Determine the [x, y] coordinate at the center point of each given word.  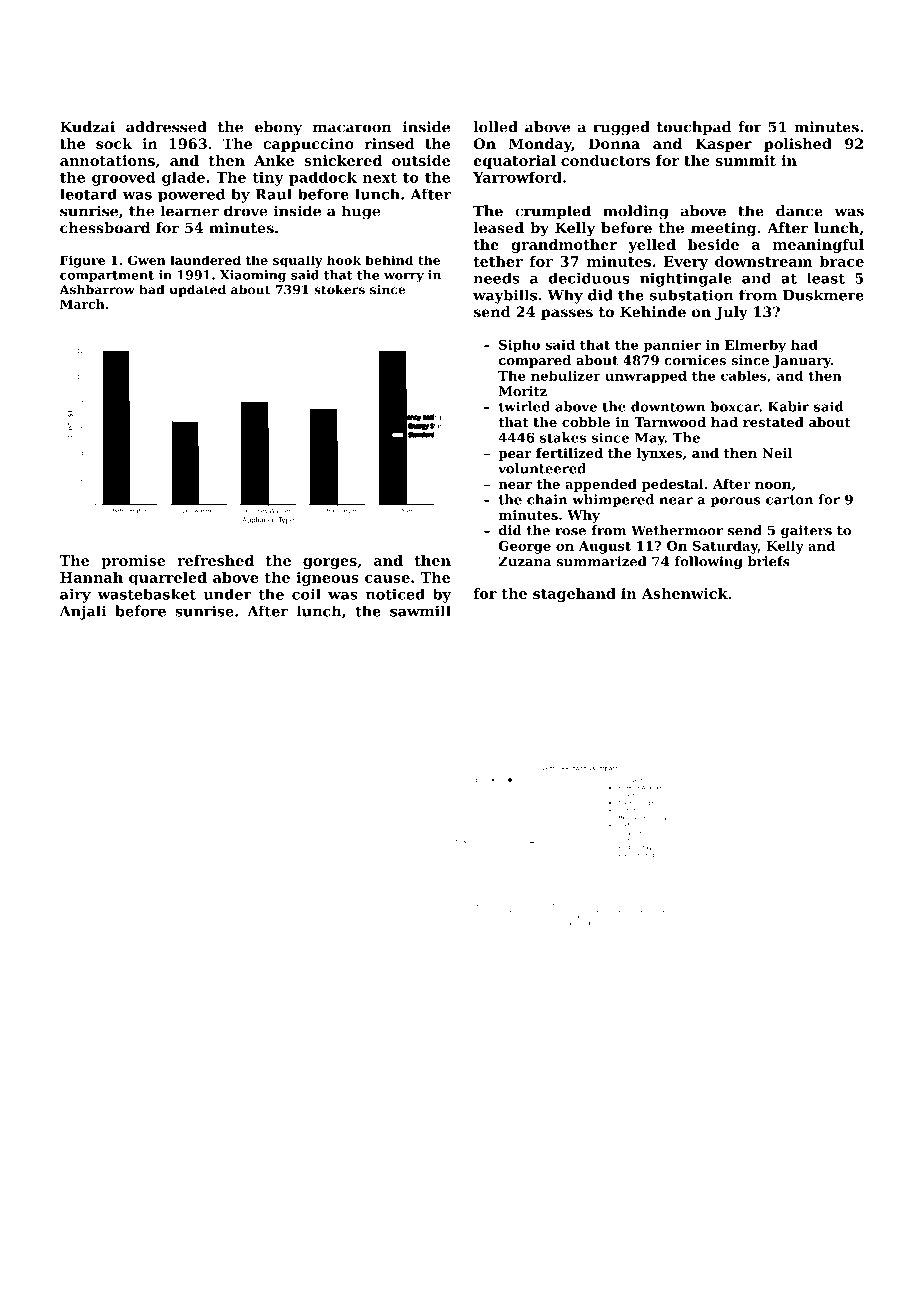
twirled [524, 406]
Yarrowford [517, 177]
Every [686, 263]
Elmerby [755, 346]
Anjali [83, 612]
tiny [268, 179]
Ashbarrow [97, 289]
